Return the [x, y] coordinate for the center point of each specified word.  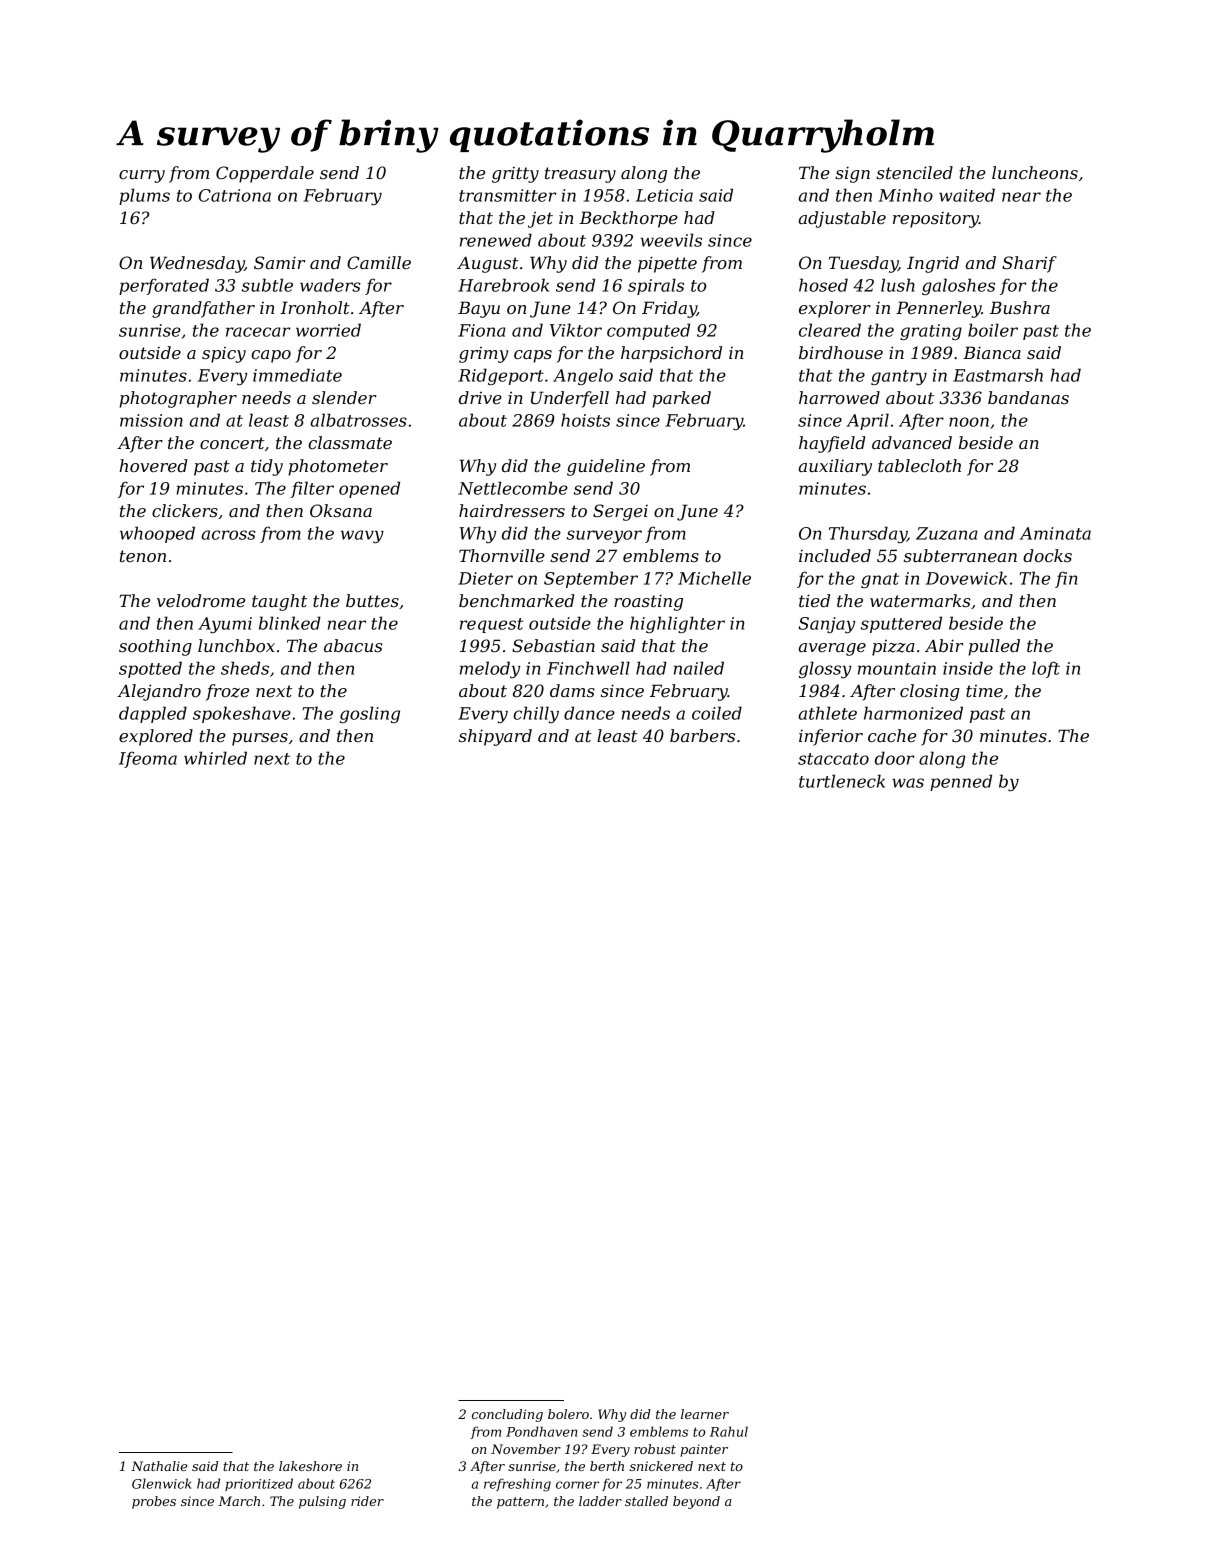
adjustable [842, 219]
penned [961, 782]
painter [704, 1450]
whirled [215, 758]
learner [705, 1414]
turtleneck [842, 781]
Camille [379, 262]
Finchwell [588, 668]
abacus [353, 645]
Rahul [729, 1431]
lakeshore [310, 1466]
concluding [507, 1415]
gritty [515, 175]
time [984, 691]
